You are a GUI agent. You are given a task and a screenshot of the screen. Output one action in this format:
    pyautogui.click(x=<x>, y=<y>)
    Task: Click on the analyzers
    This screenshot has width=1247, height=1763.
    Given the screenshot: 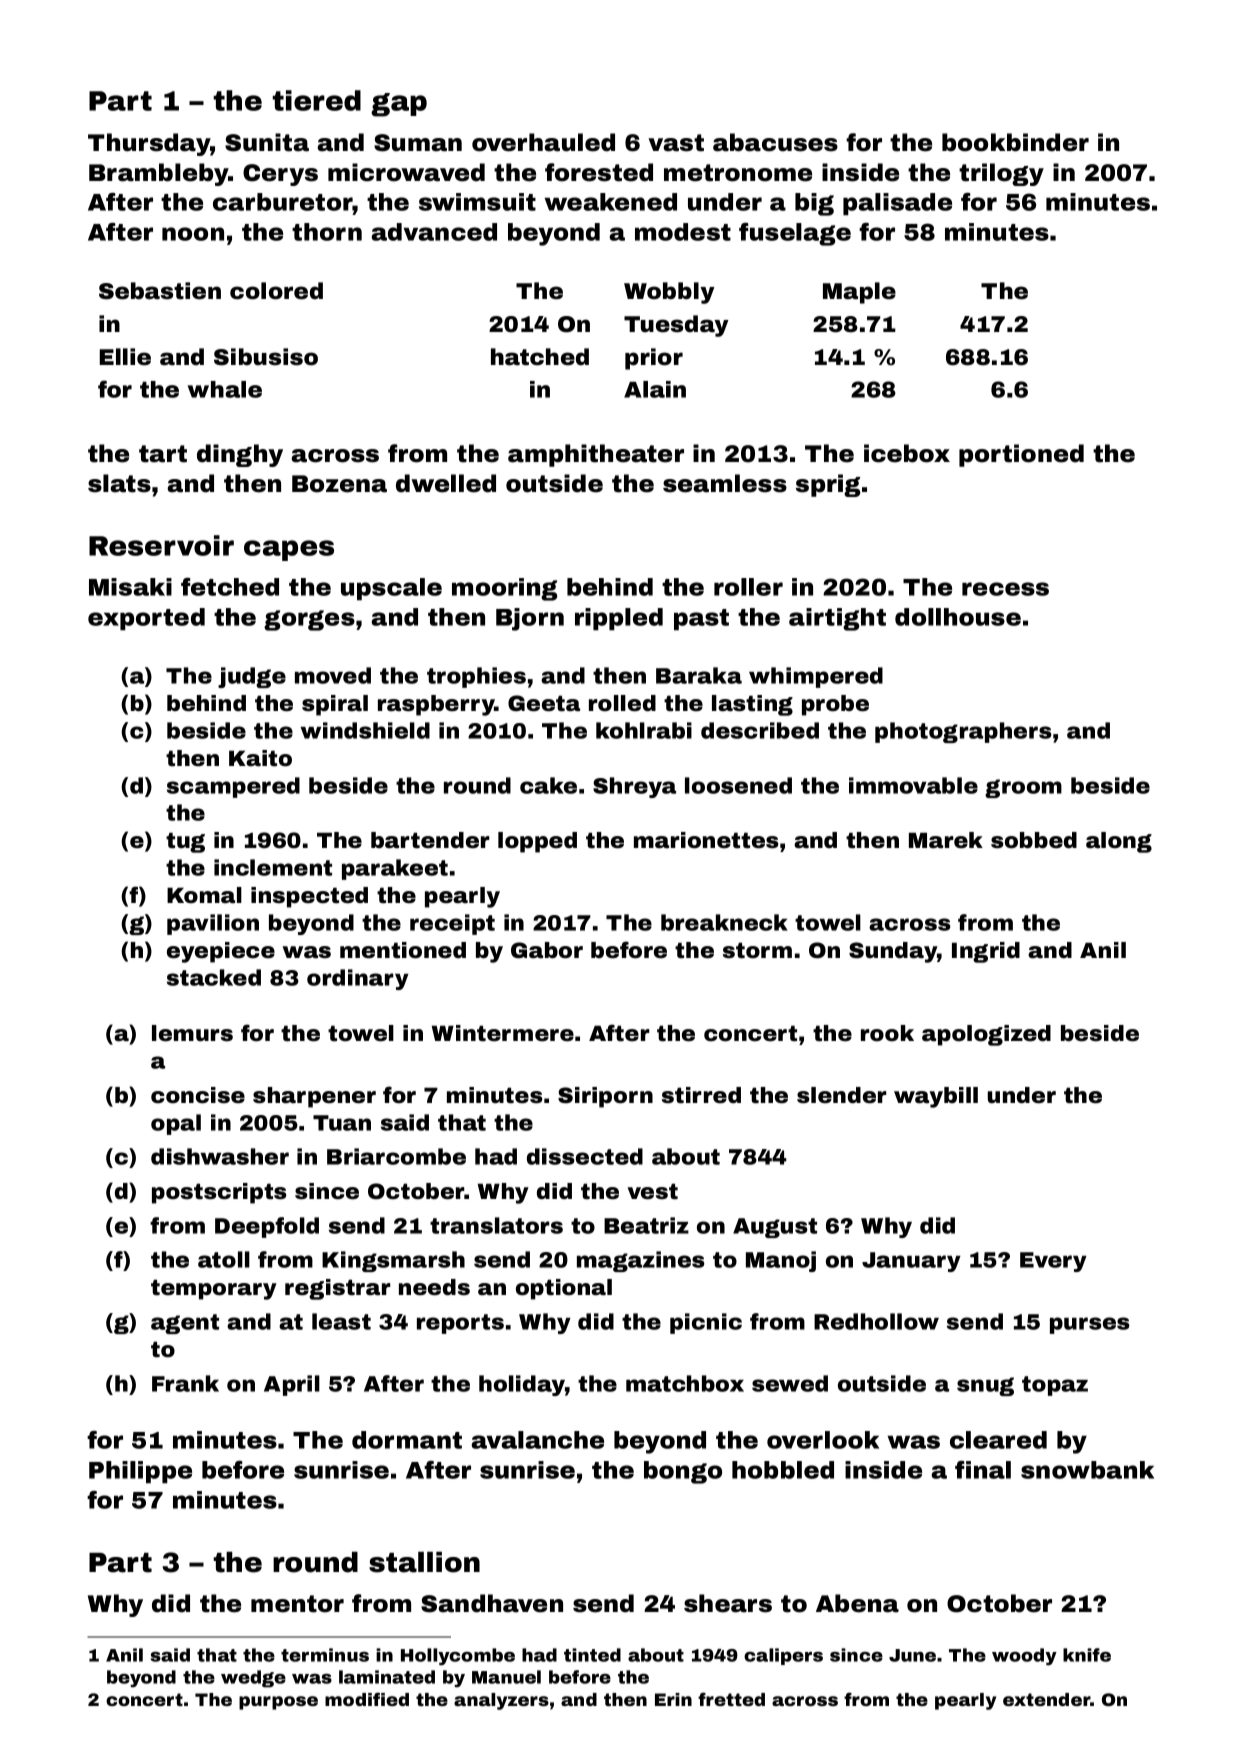 What is the action you would take?
    pyautogui.click(x=501, y=1701)
